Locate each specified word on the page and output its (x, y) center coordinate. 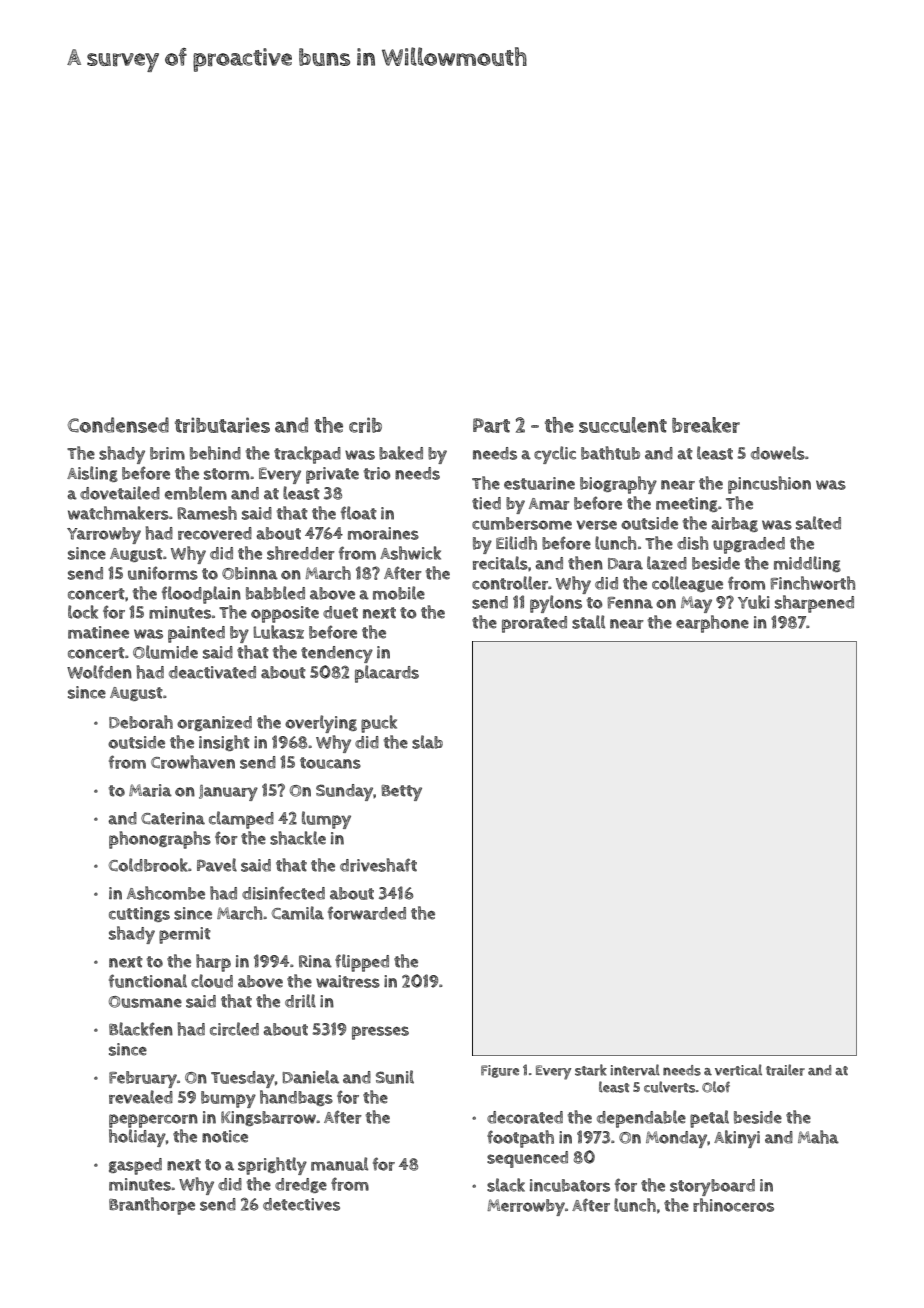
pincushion (769, 485)
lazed (667, 563)
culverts (670, 1087)
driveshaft (378, 865)
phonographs (160, 840)
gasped (135, 1166)
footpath (520, 1139)
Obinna (250, 573)
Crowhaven (193, 762)
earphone (712, 624)
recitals (500, 563)
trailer (785, 1070)
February (143, 1079)
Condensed (118, 425)
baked (401, 453)
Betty (401, 793)
